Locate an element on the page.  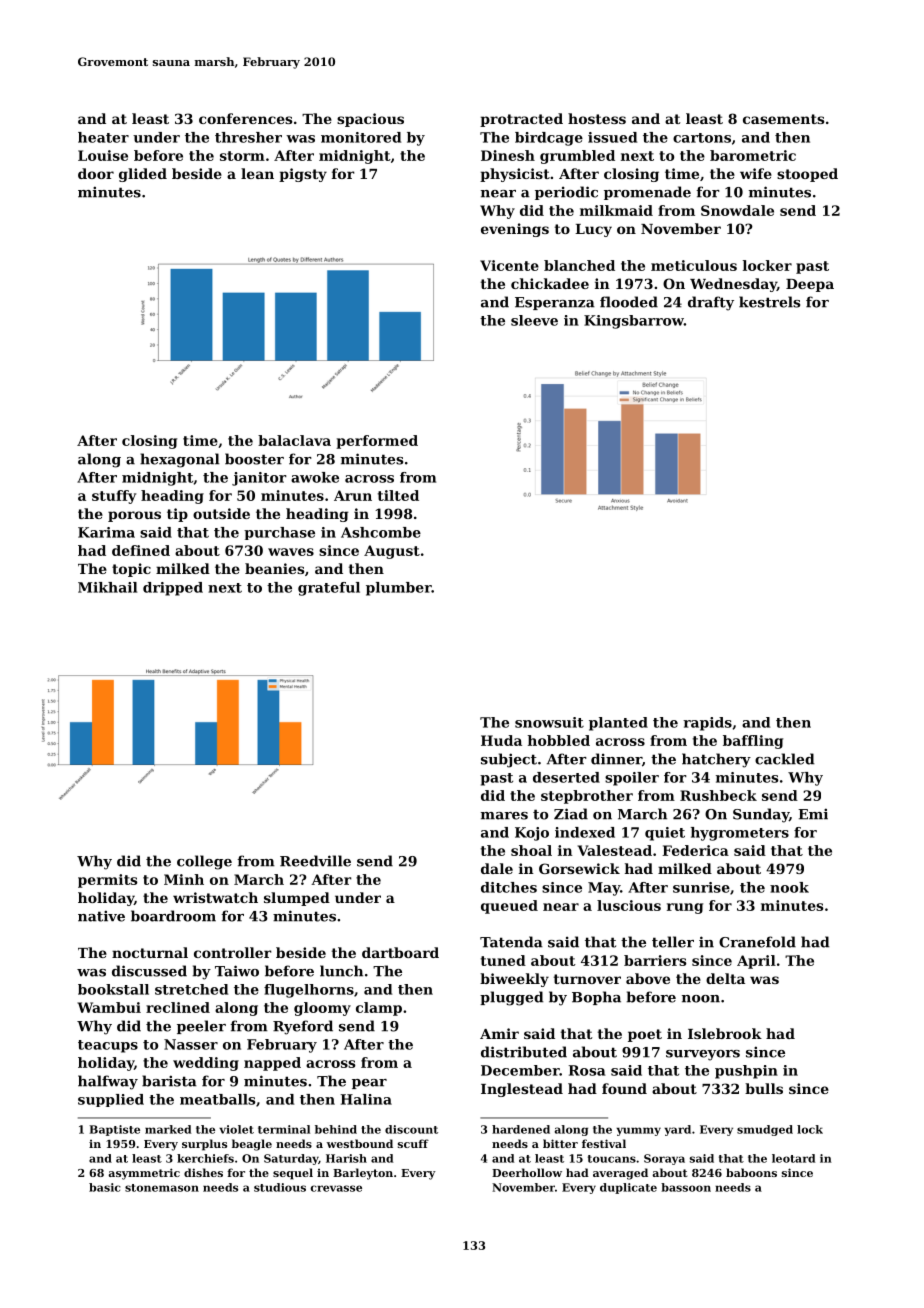
stooped is located at coordinates (807, 175).
